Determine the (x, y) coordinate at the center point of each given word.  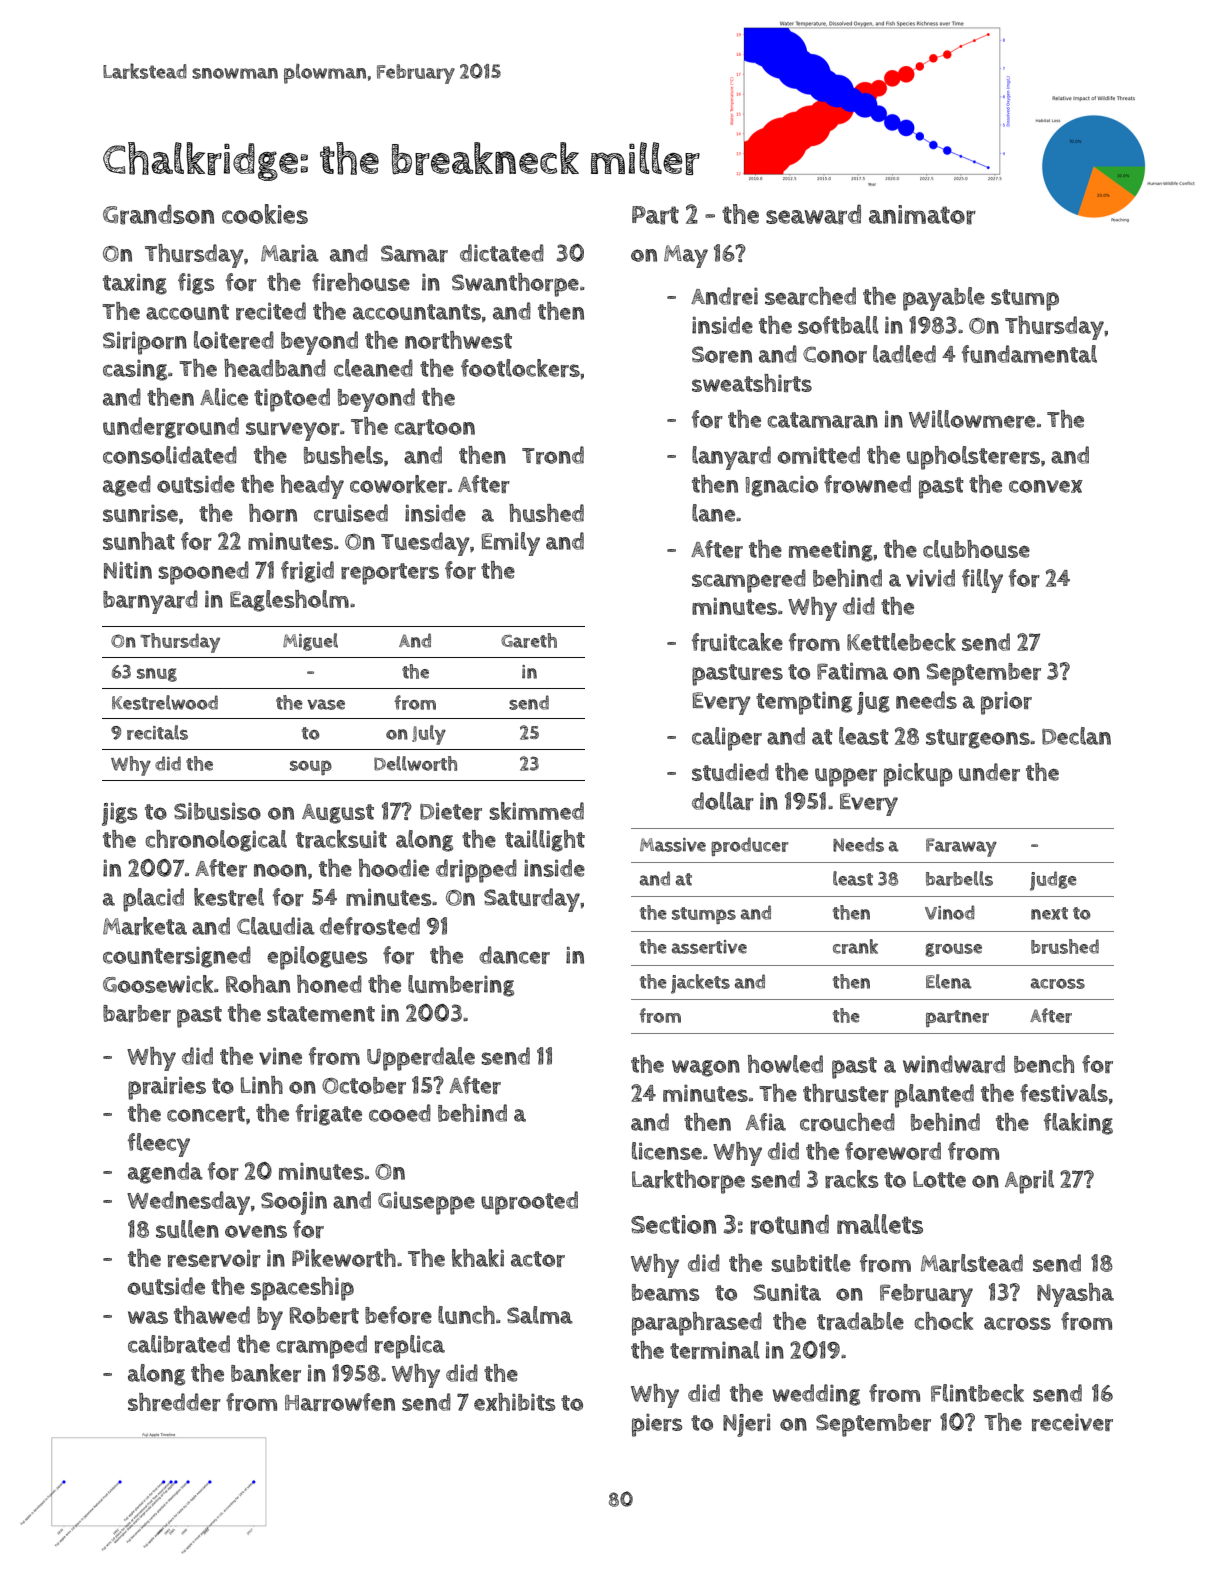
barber (137, 1013)
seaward (813, 214)
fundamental (1029, 354)
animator (922, 215)
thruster (846, 1093)
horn (273, 513)
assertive (709, 947)
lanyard (731, 458)
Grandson (158, 214)
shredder (174, 1402)
